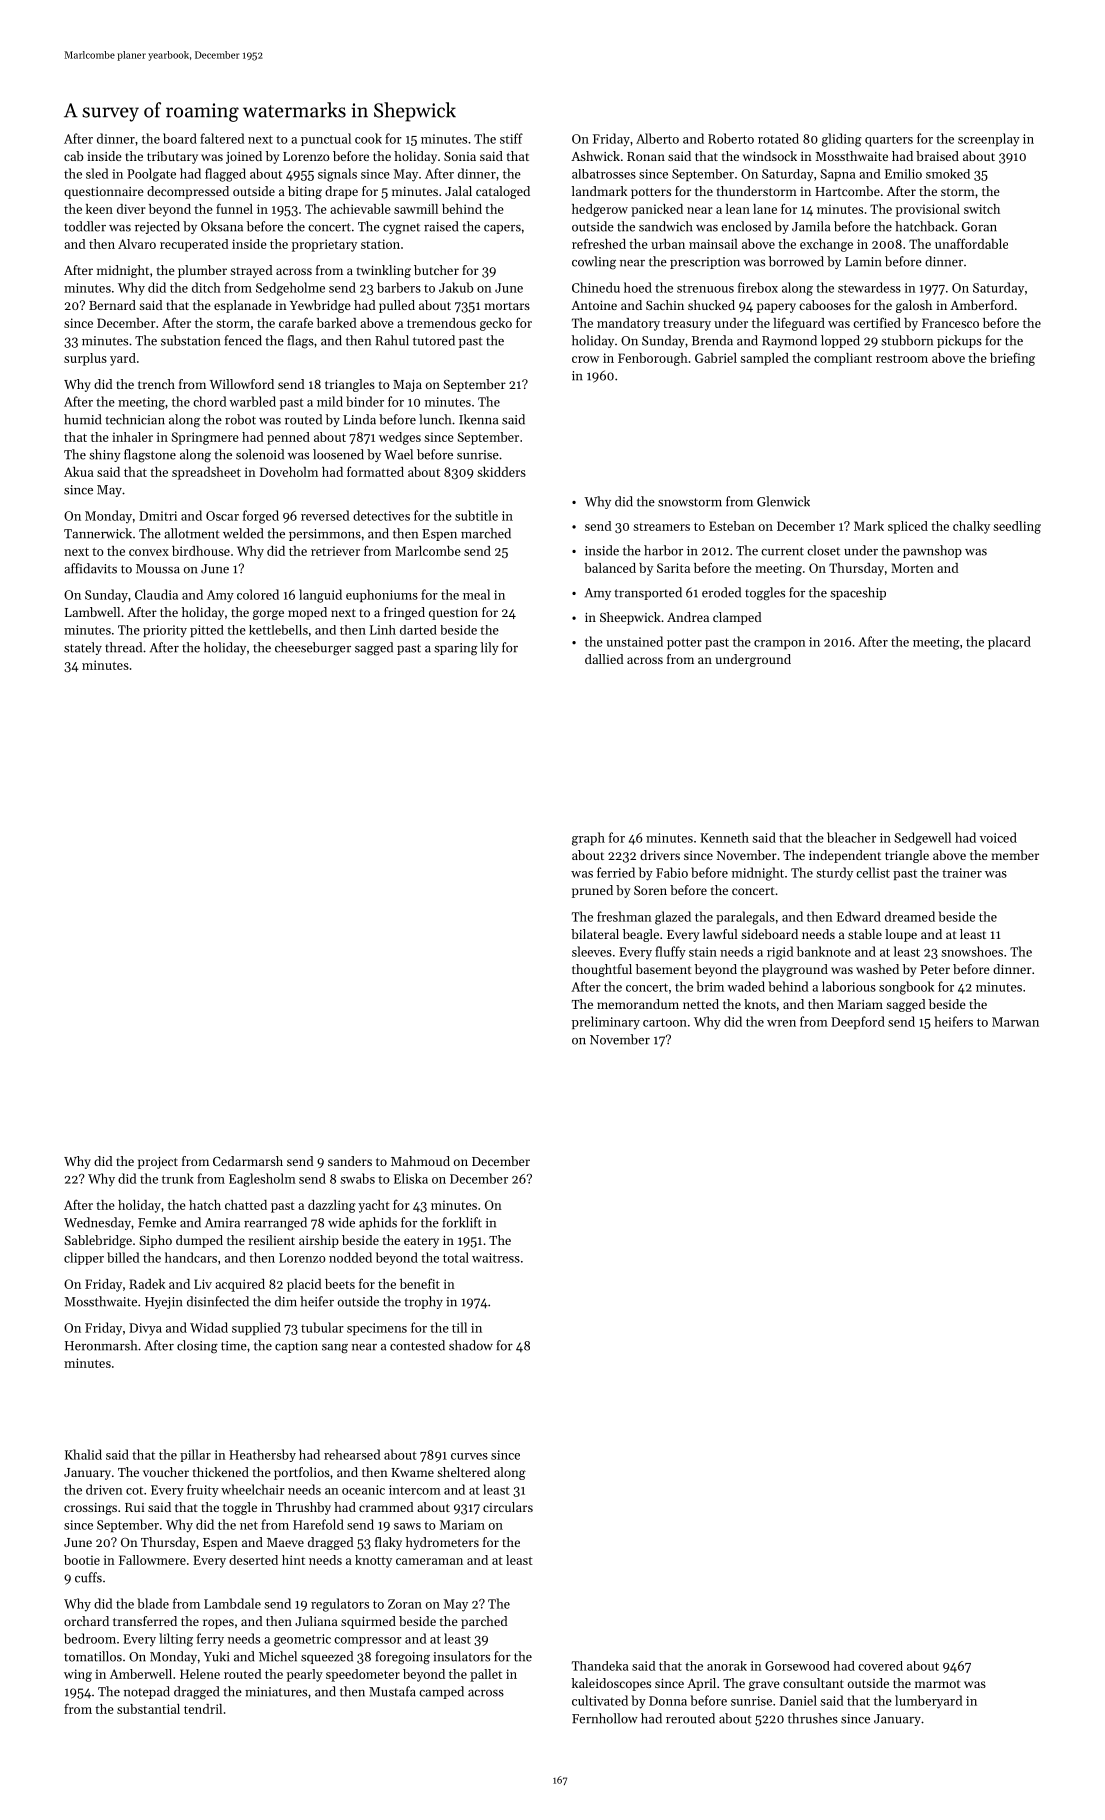 The image size is (1105, 1820). Describe the element at coordinates (158, 1163) in the screenshot. I see `project` at that location.
